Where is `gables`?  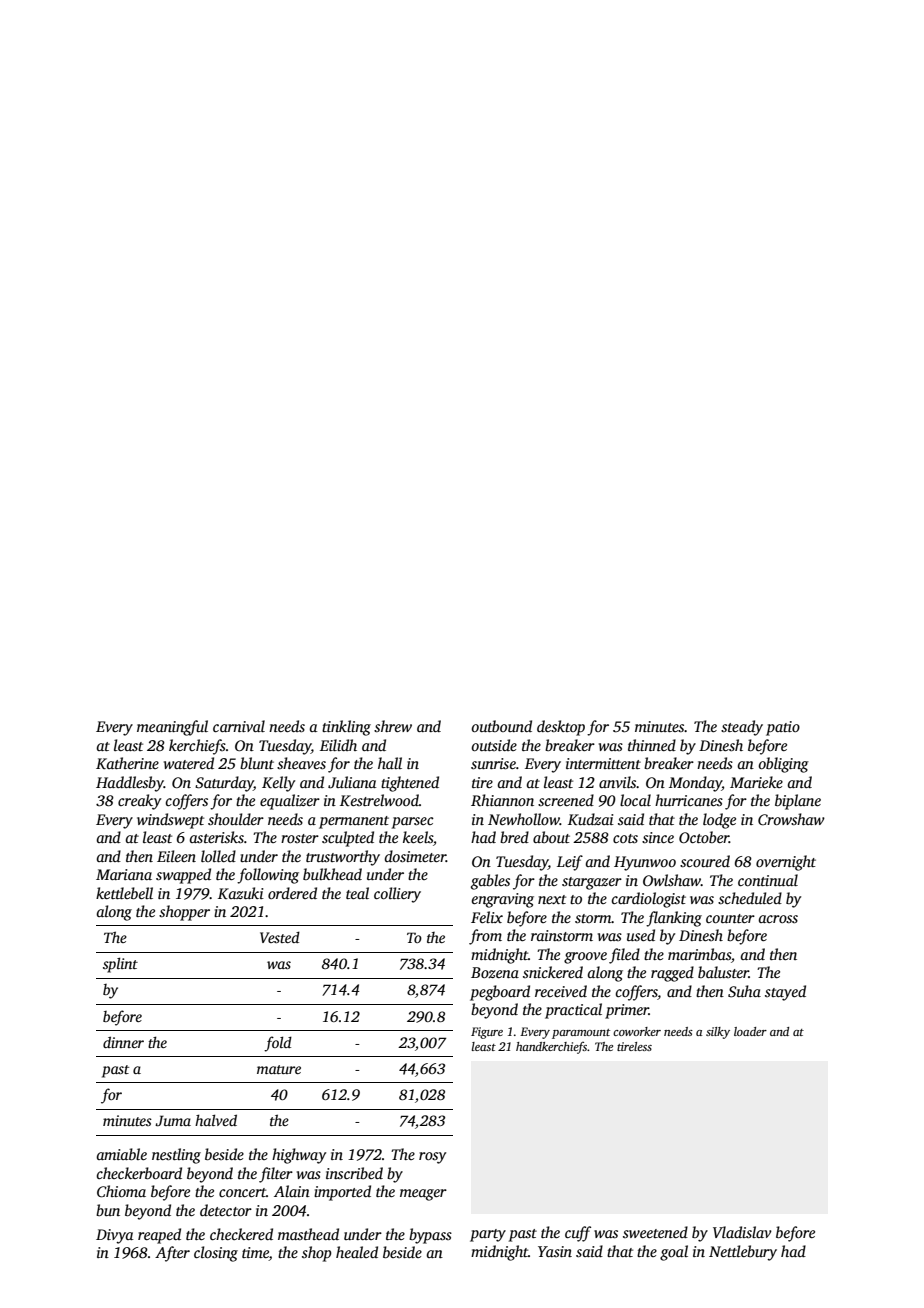
gables is located at coordinates (490, 882).
